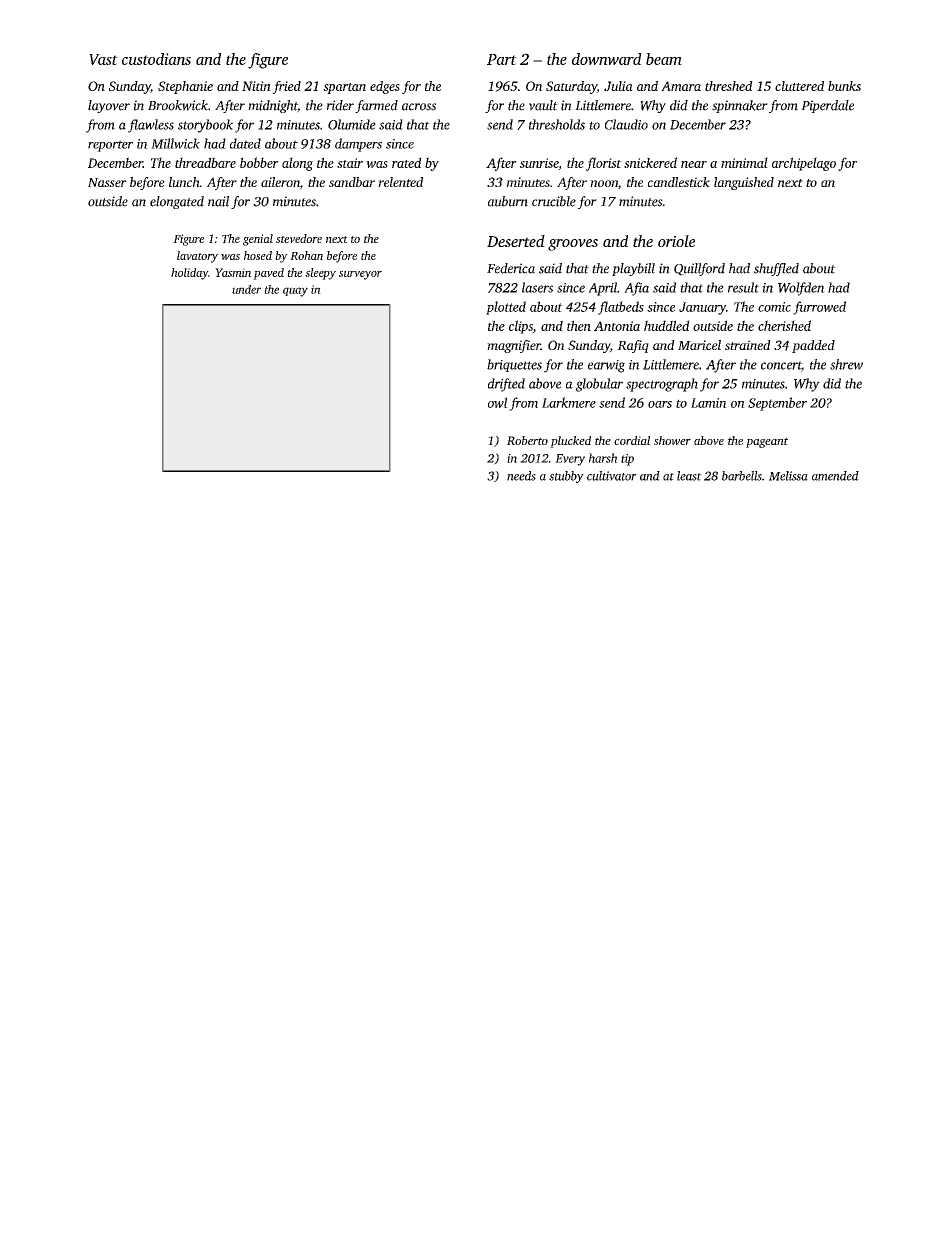 The width and height of the screenshot is (952, 1233). I want to click on languished, so click(744, 183).
